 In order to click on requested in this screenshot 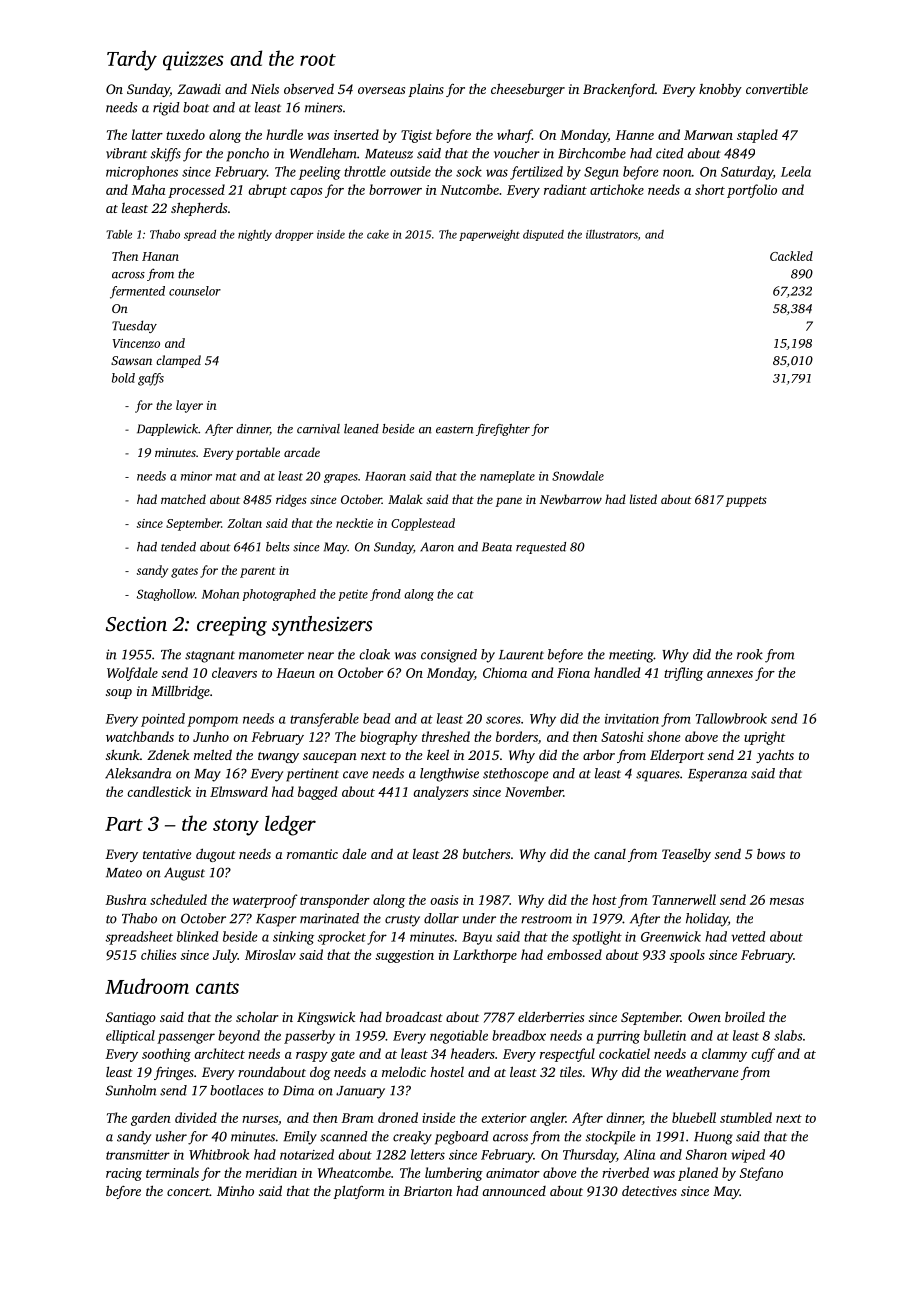, I will do `click(541, 548)`.
